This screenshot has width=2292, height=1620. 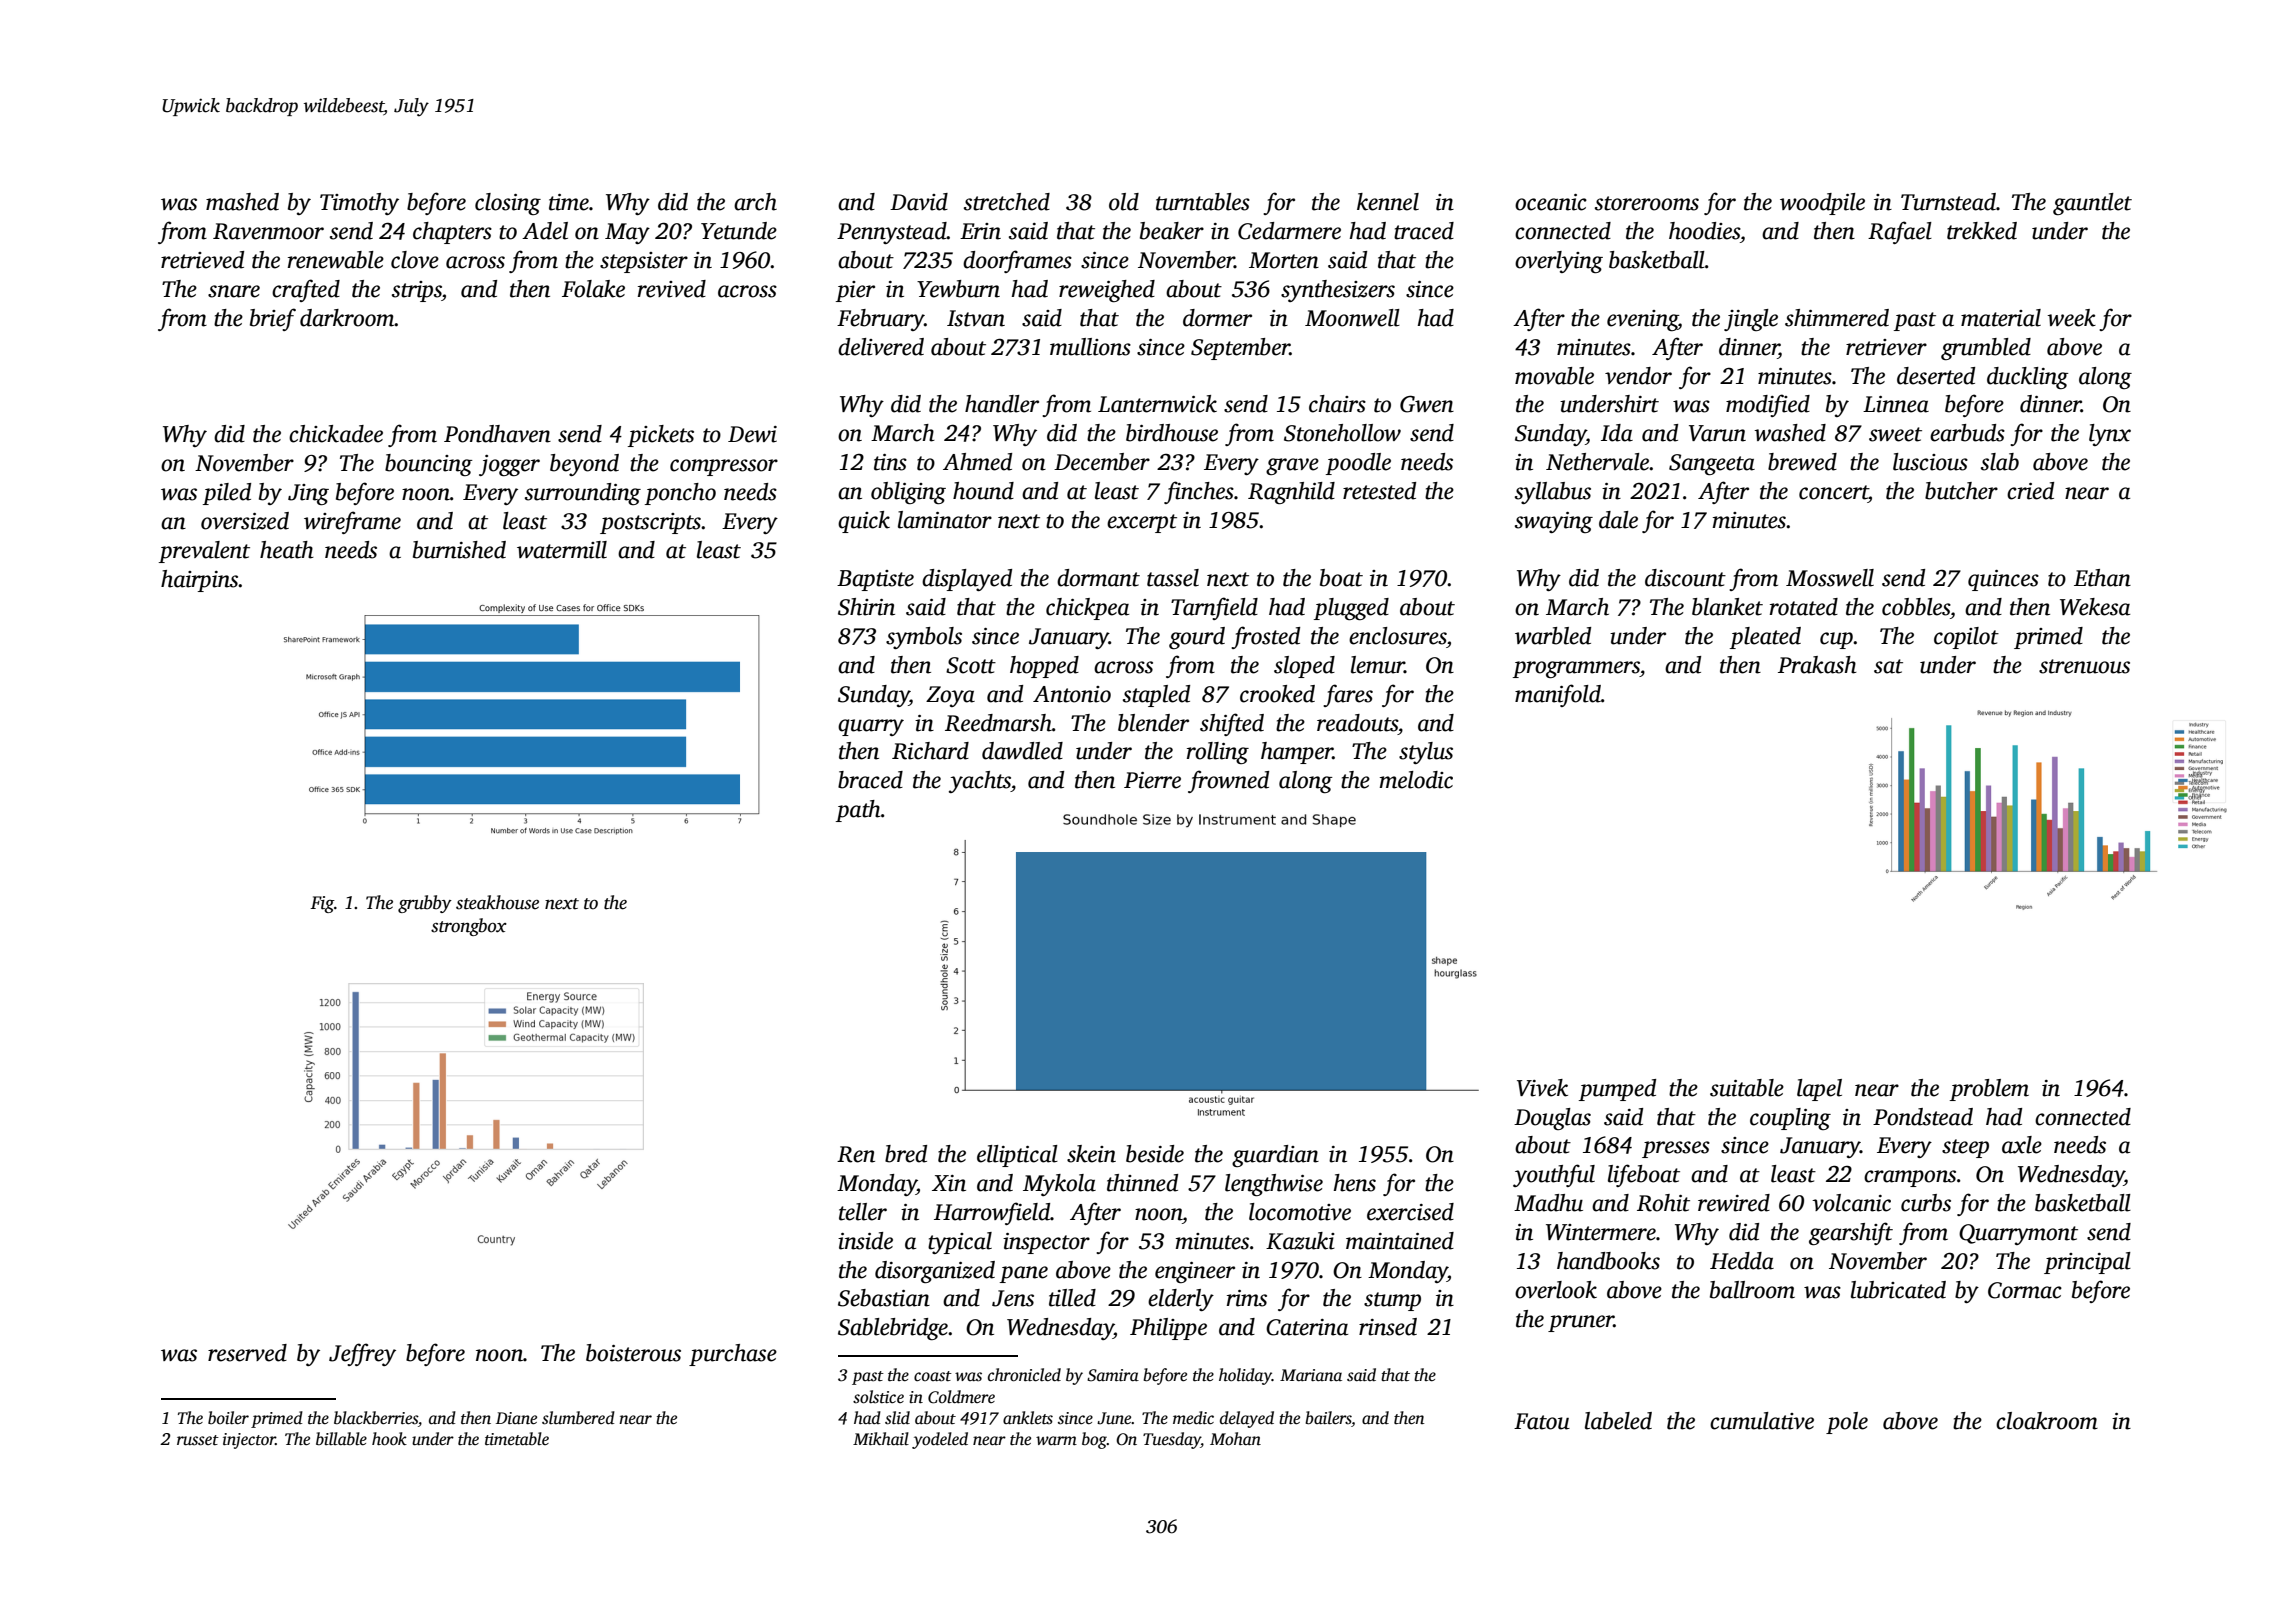 What do you see at coordinates (1817, 665) in the screenshot?
I see `Prakash` at bounding box center [1817, 665].
